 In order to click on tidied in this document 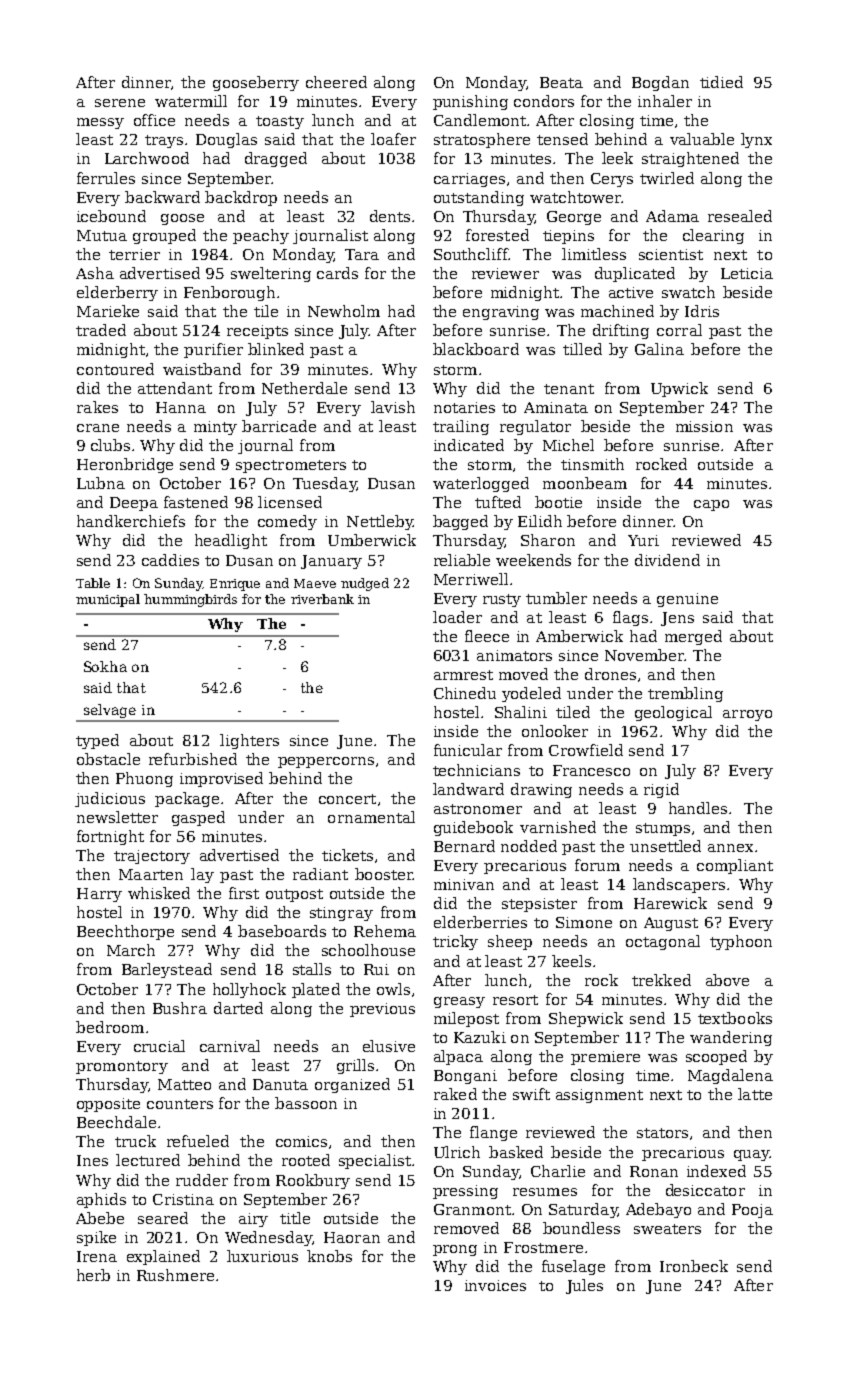, I will do `click(721, 82)`.
